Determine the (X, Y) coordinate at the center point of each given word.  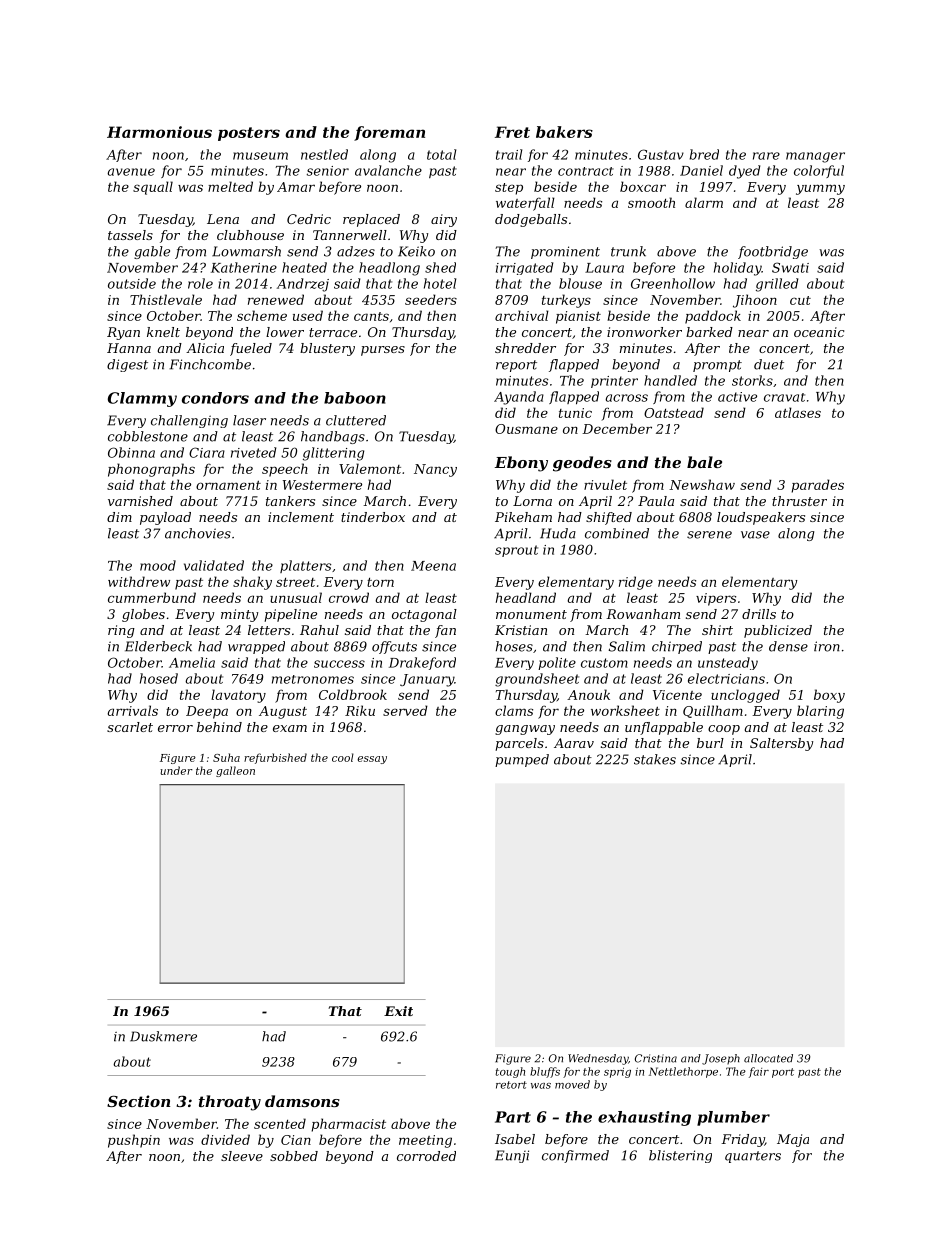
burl (710, 743)
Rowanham (643, 614)
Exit (398, 1011)
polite (557, 663)
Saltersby (781, 744)
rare (766, 156)
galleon (235, 771)
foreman (389, 133)
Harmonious (159, 132)
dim (119, 517)
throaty (230, 1103)
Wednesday (598, 1059)
